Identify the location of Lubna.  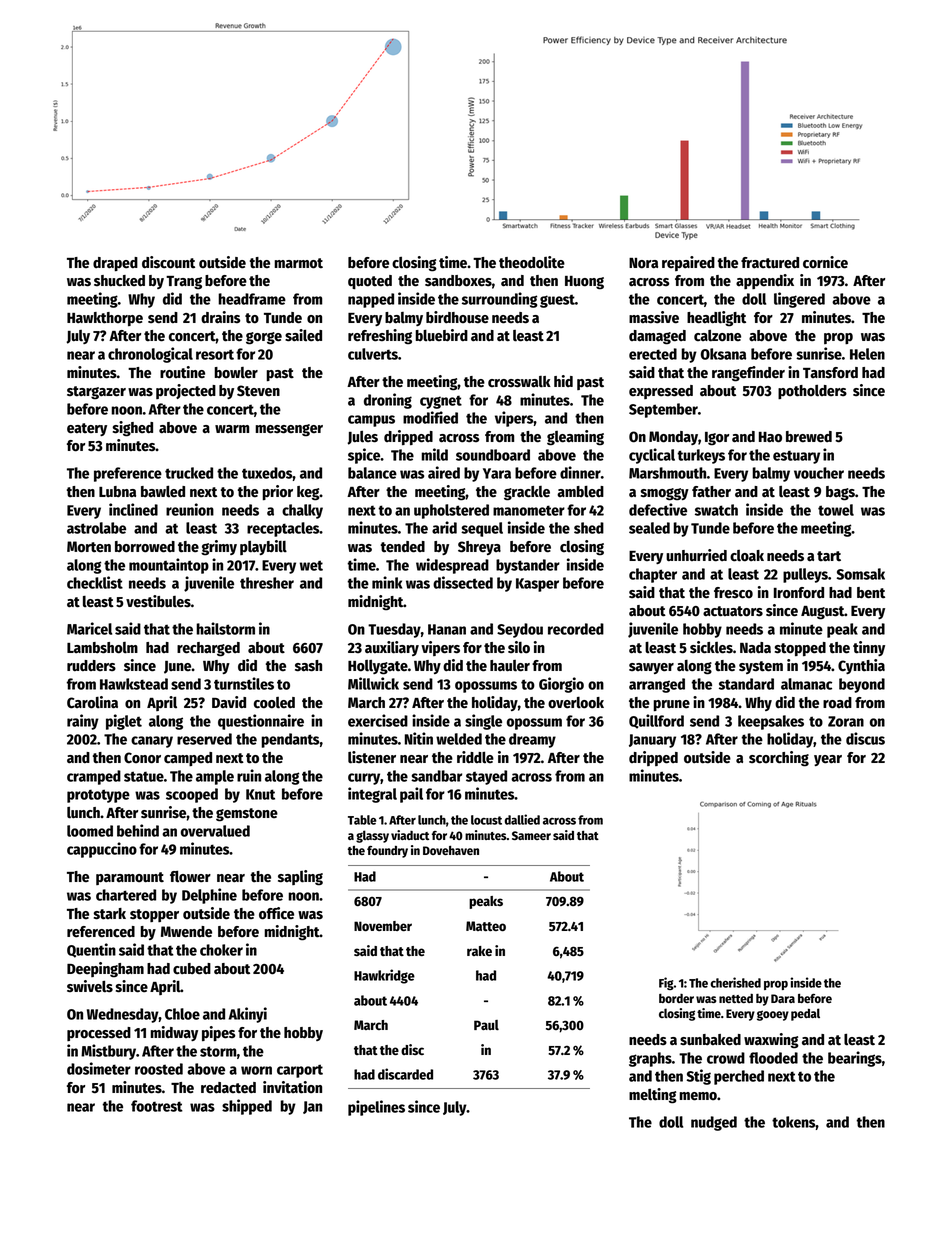
(117, 492).
